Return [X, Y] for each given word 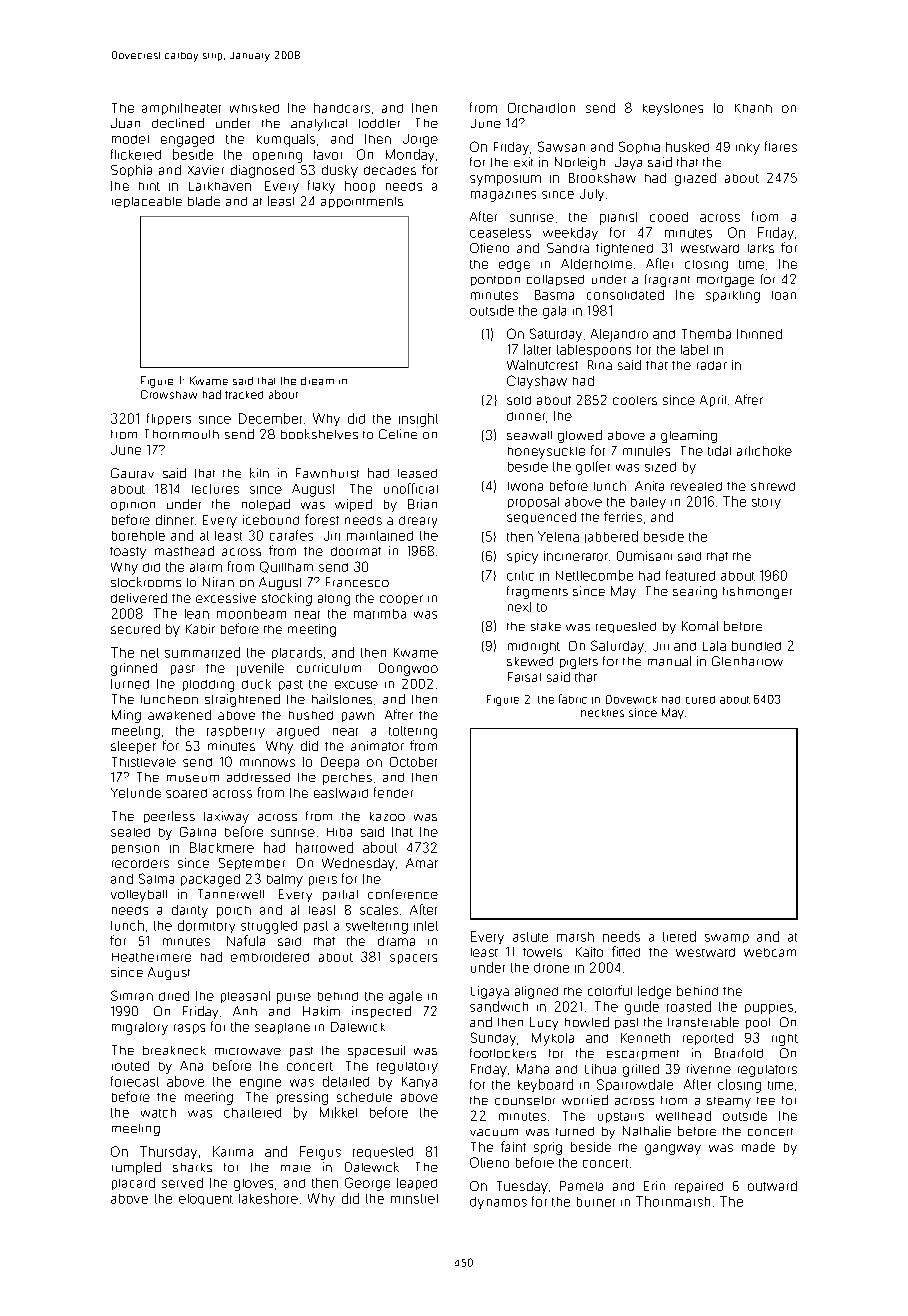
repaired [699, 1187]
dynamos [498, 1203]
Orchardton [541, 108]
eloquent [206, 1199]
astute [530, 937]
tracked [244, 395]
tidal [719, 451]
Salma [156, 878]
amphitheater [181, 109]
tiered [679, 936]
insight [418, 420]
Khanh [753, 108]
